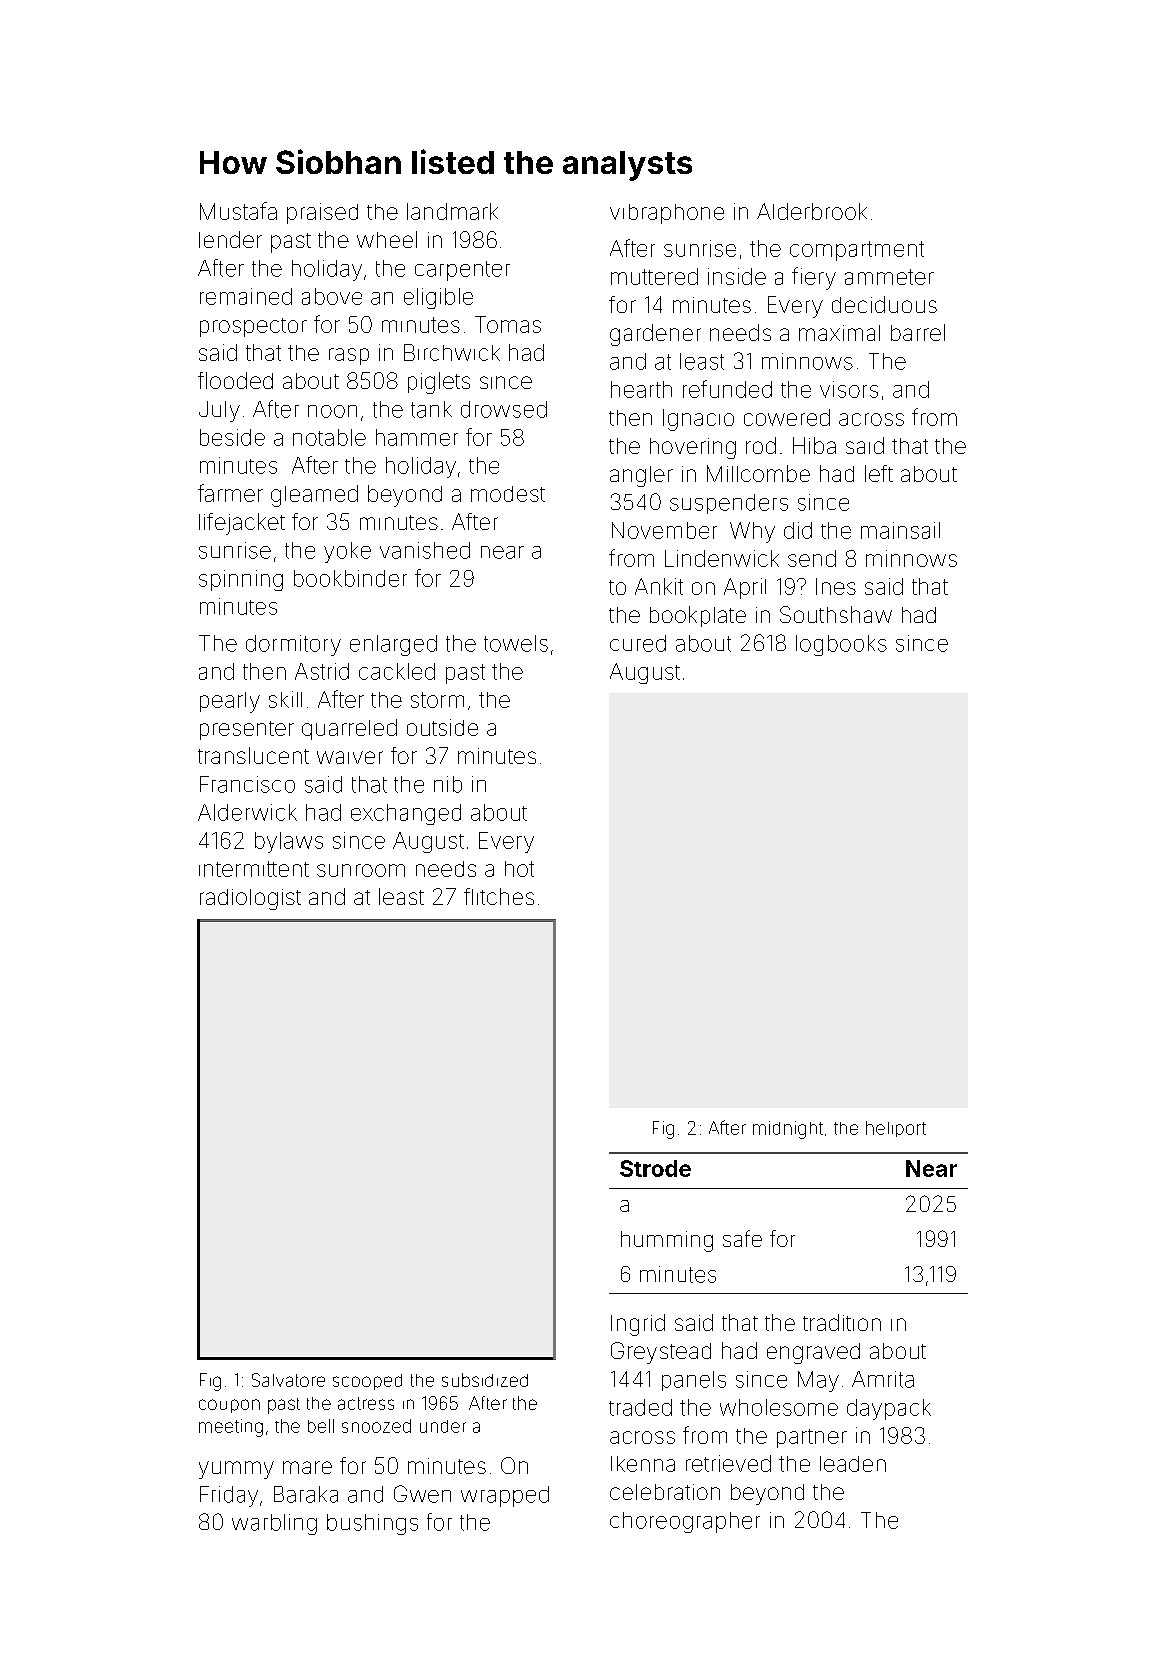 The image size is (1165, 1654). What do you see at coordinates (241, 580) in the document?
I see `spinning` at bounding box center [241, 580].
